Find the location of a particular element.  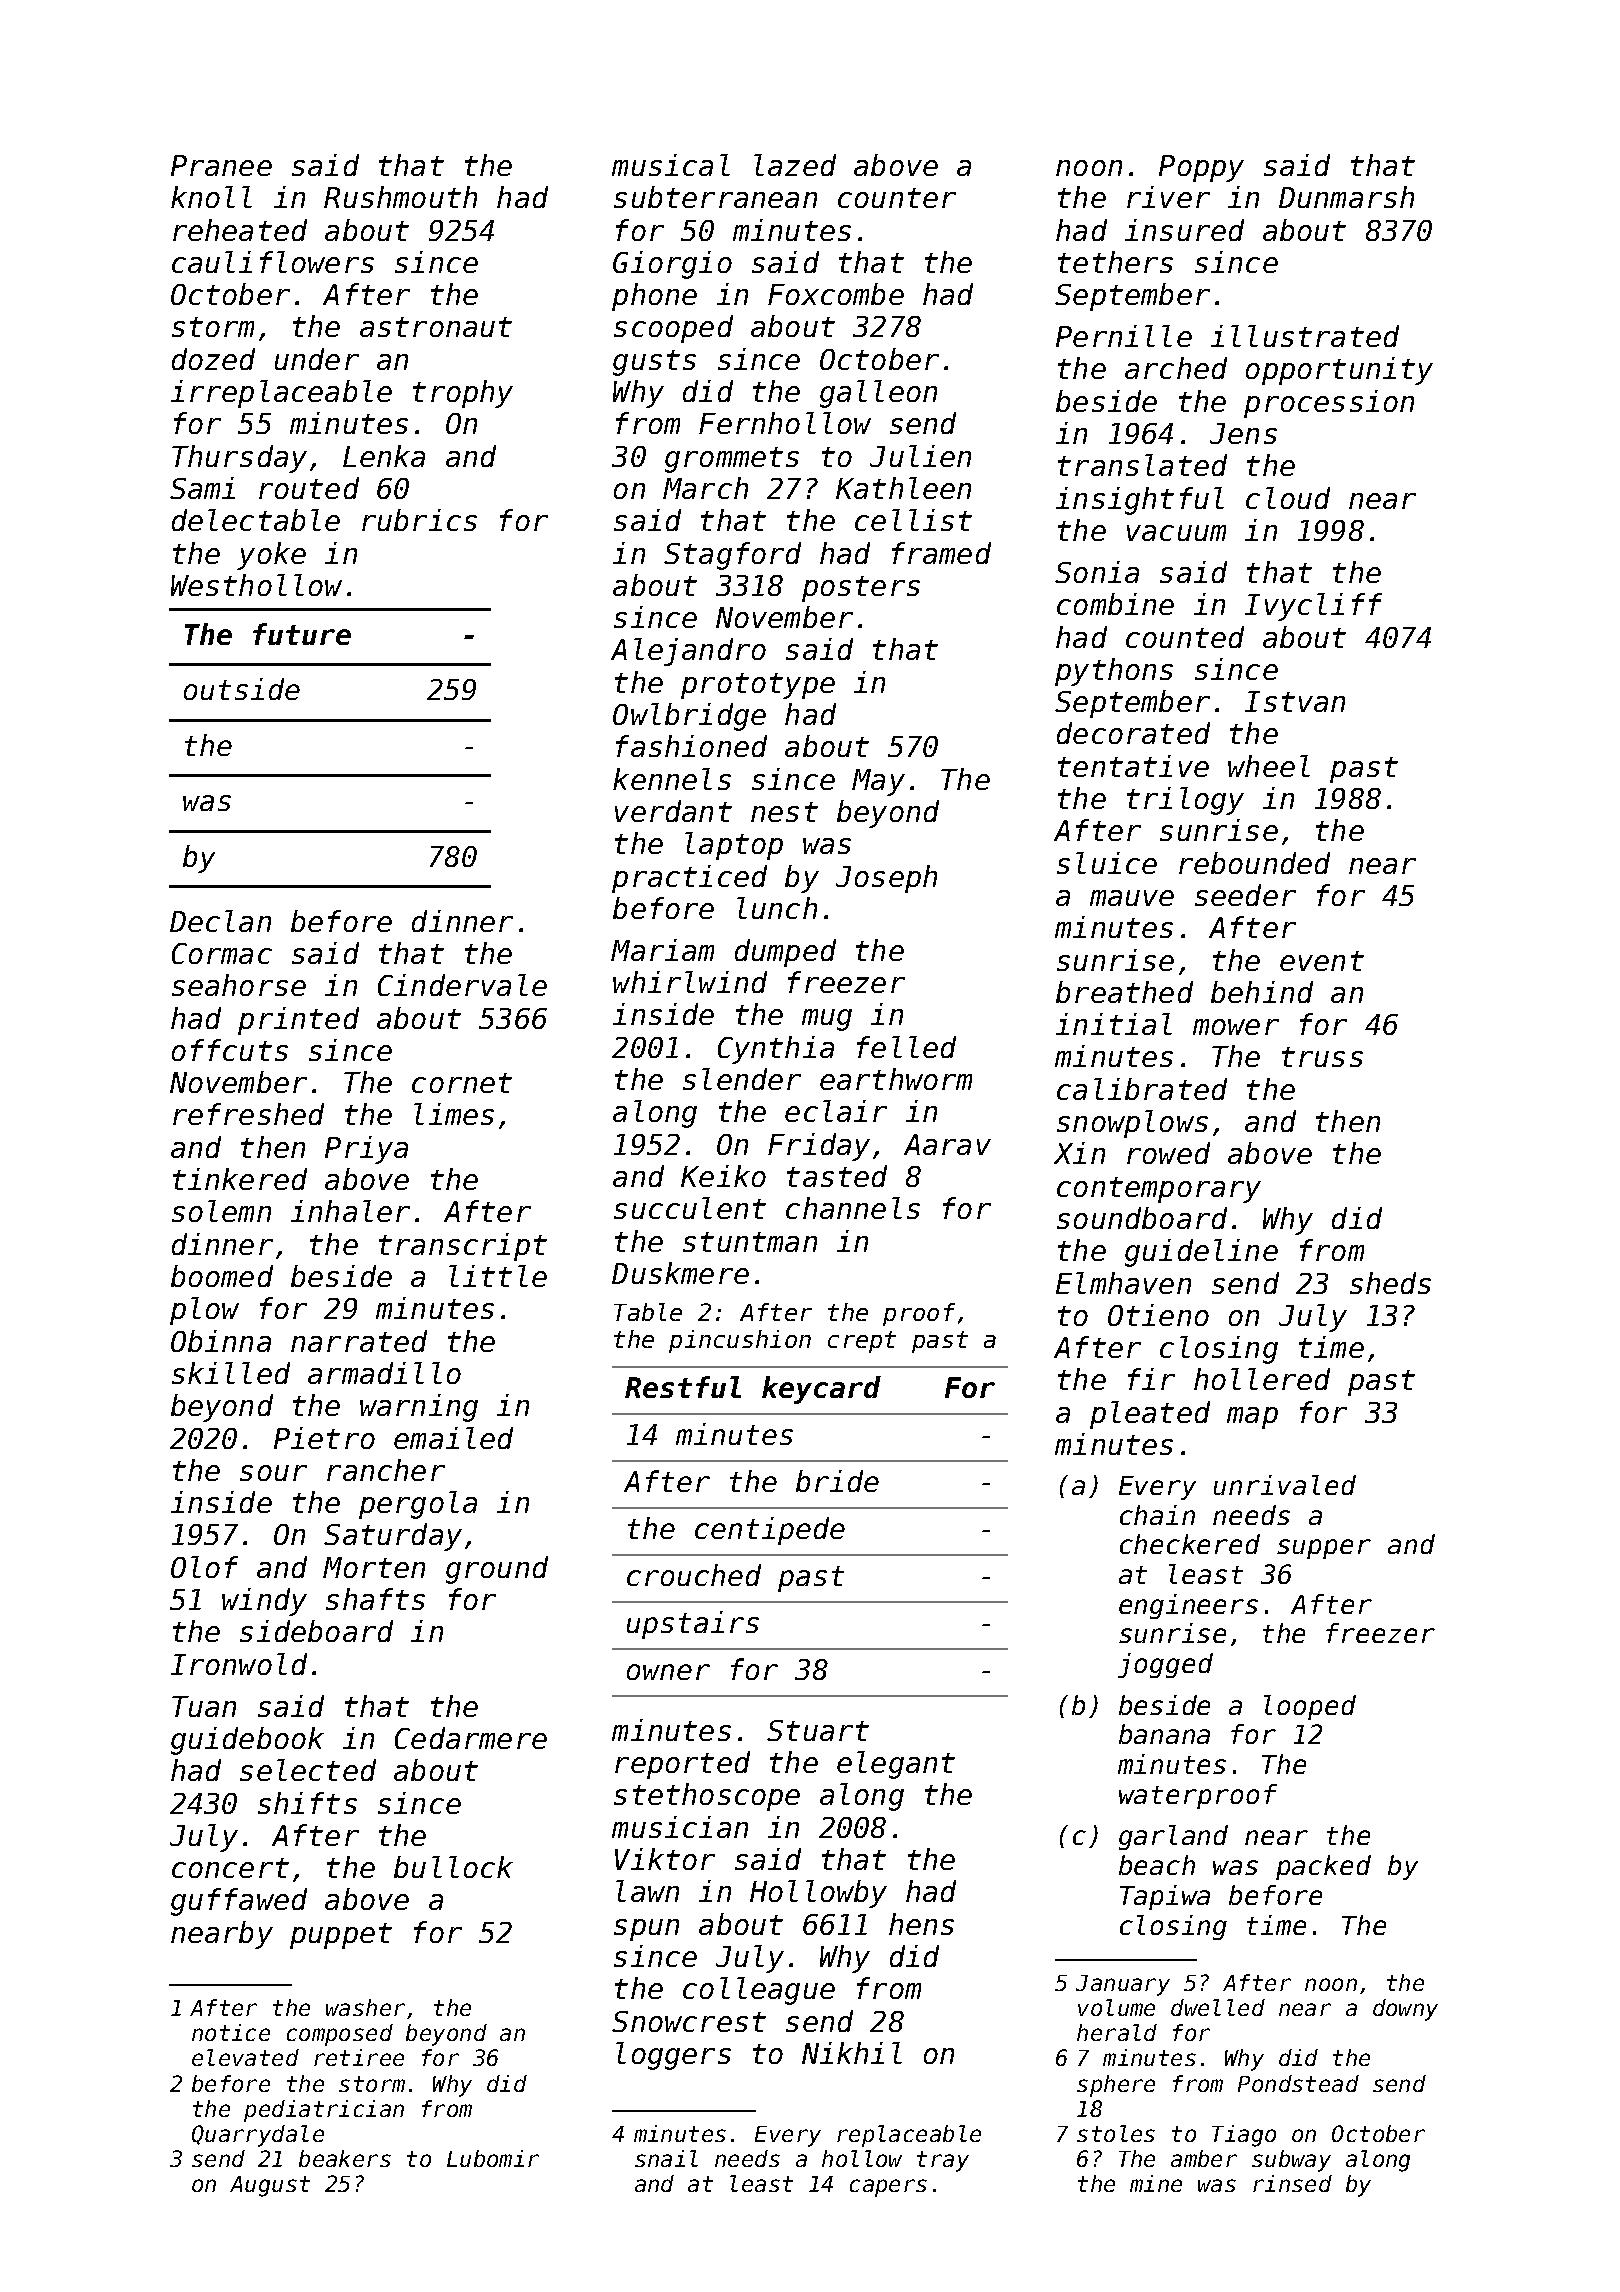

mug is located at coordinates (827, 1020).
